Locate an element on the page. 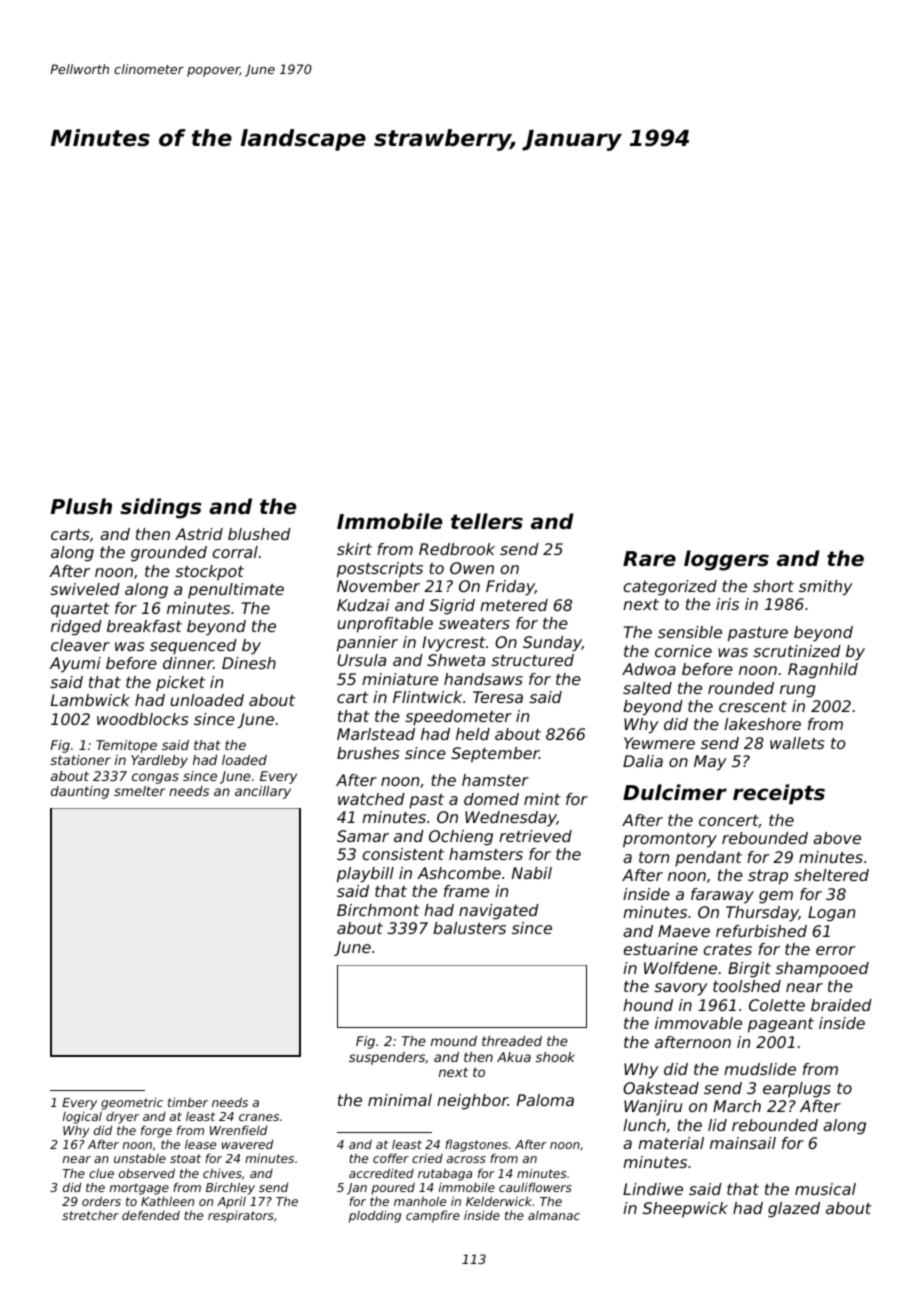  loggers is located at coordinates (726, 560).
